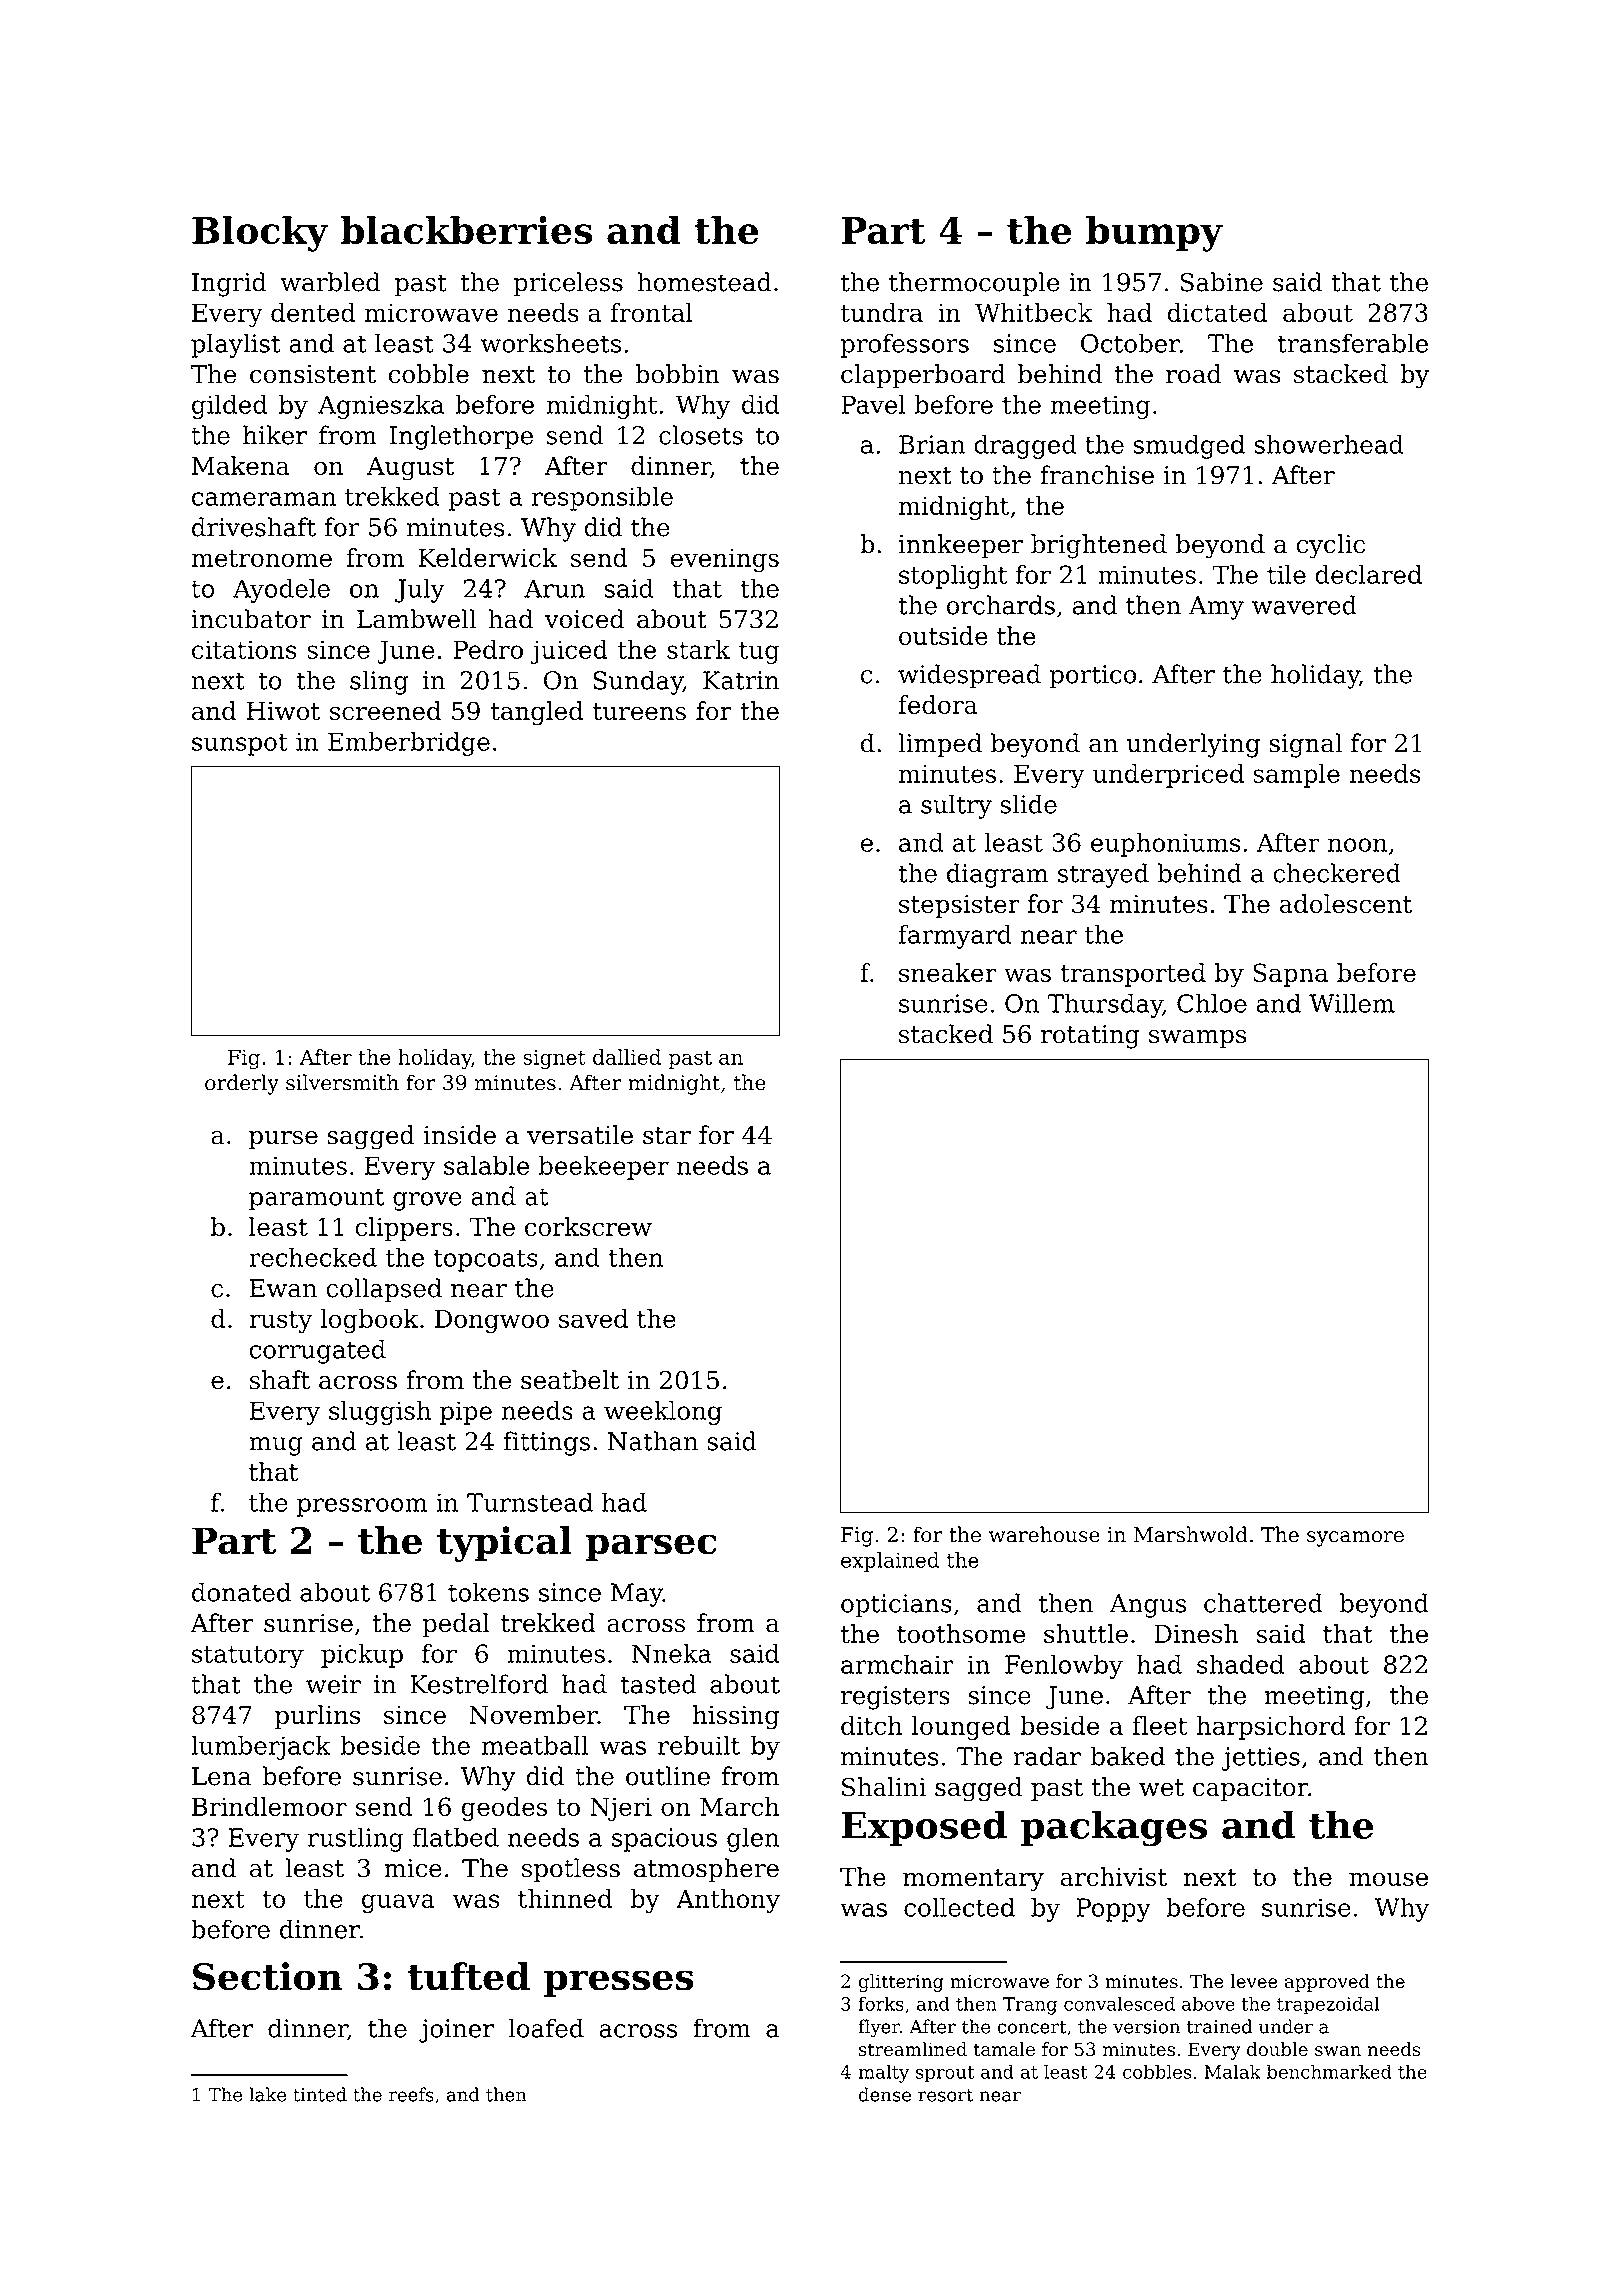 The width and height of the image is (1620, 2292). I want to click on Willem, so click(1352, 1003).
